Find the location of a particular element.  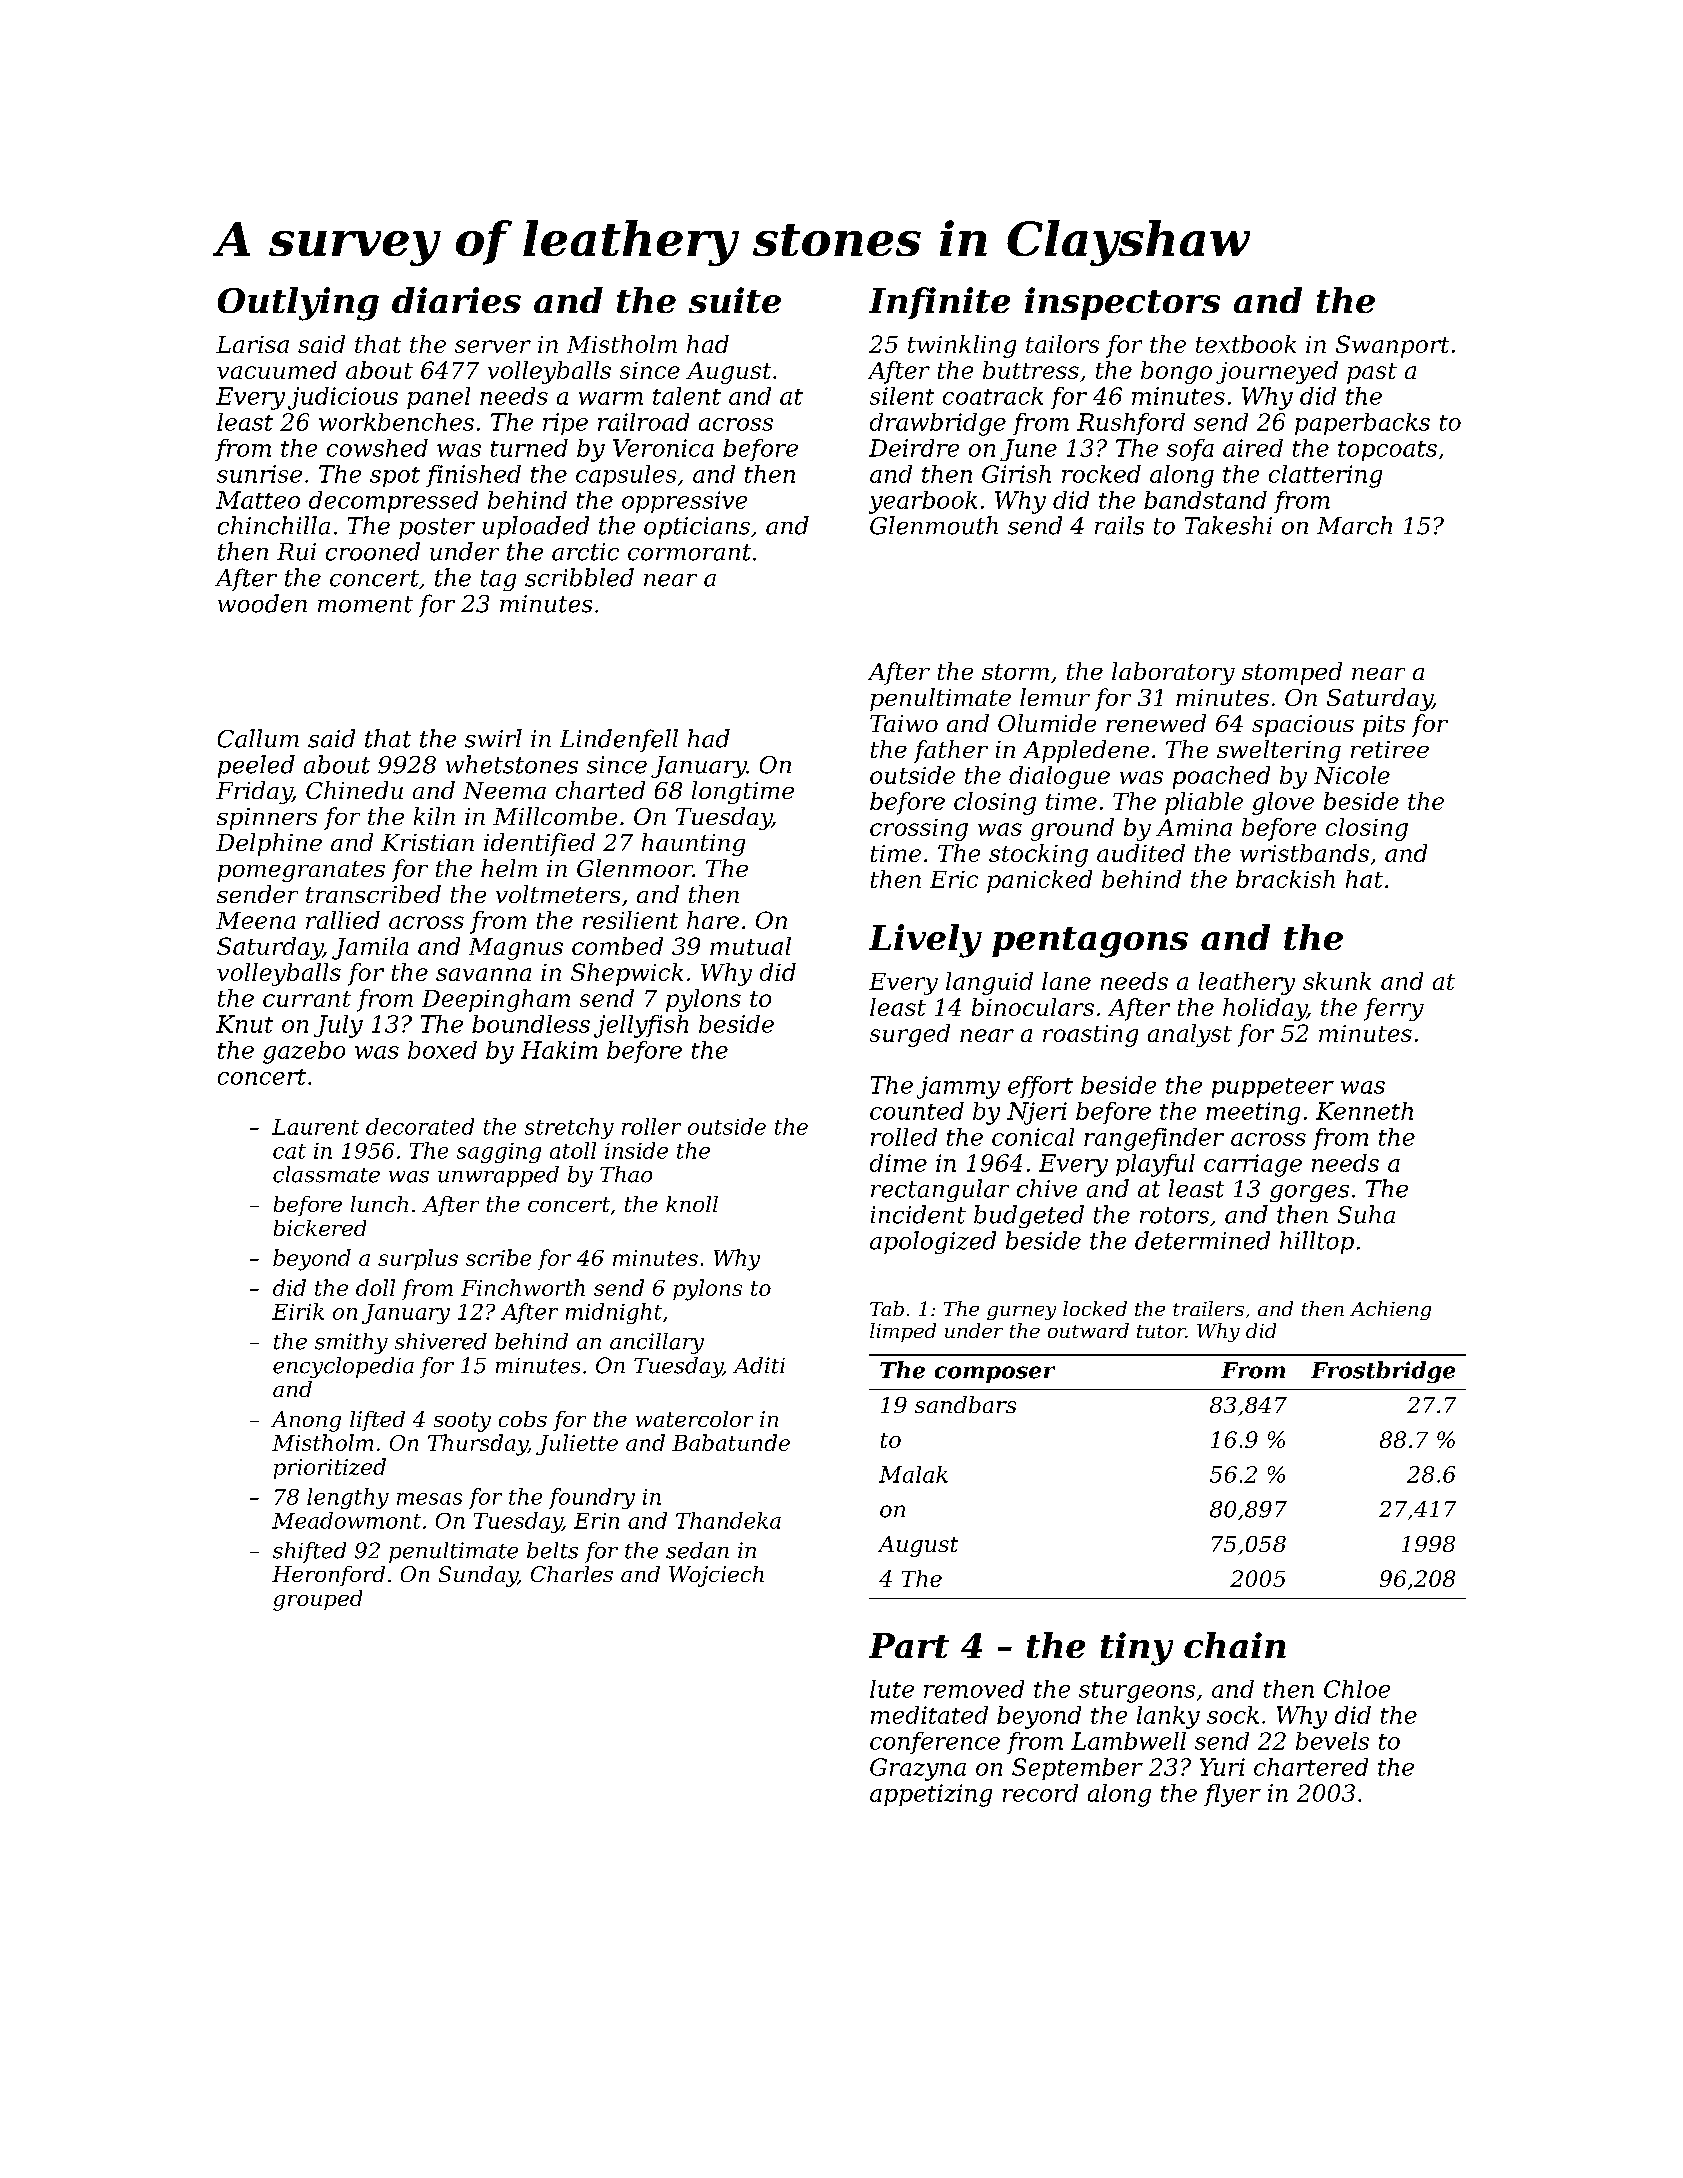

Lindenfell is located at coordinates (619, 740).
